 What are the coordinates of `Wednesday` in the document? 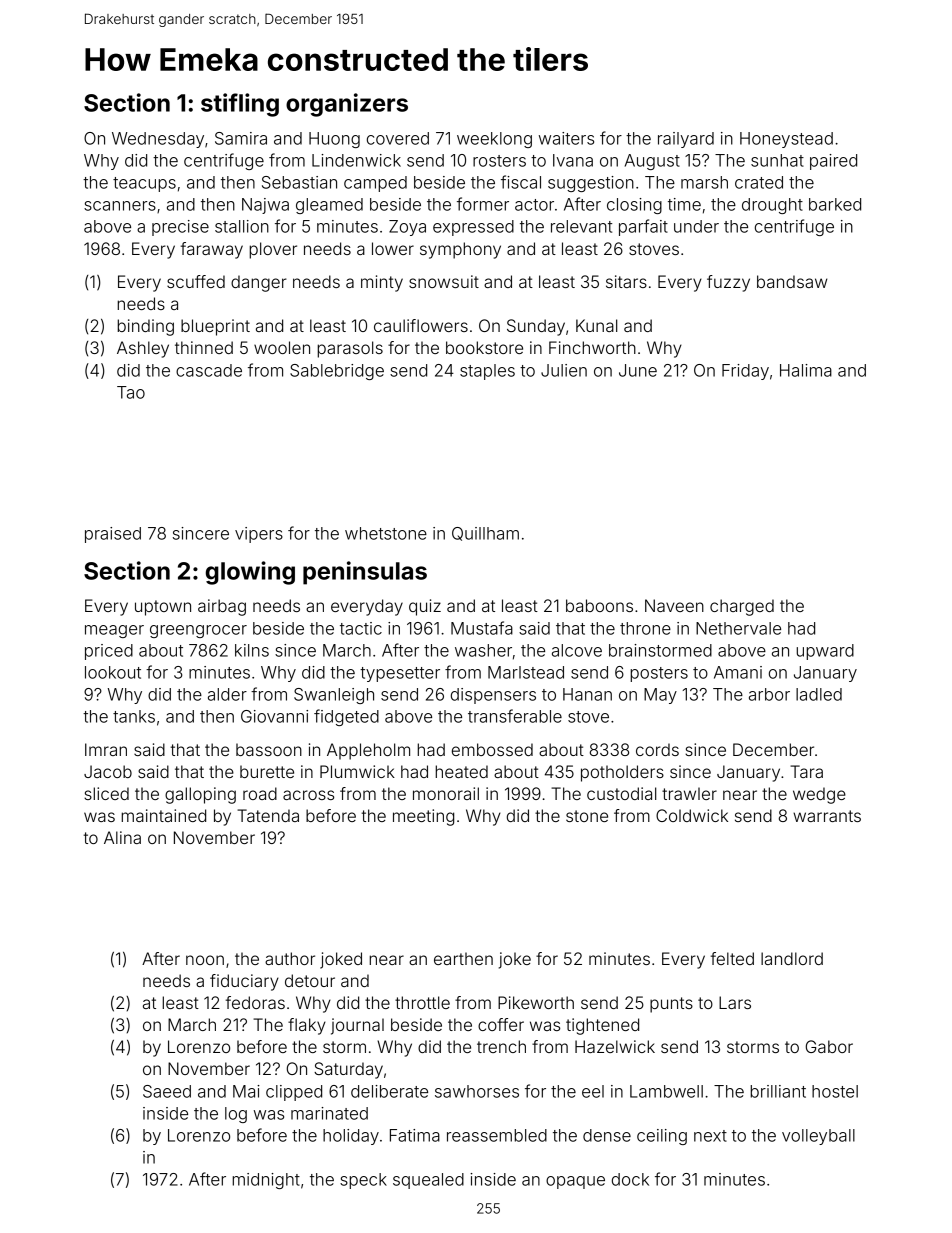 It's located at (158, 140).
